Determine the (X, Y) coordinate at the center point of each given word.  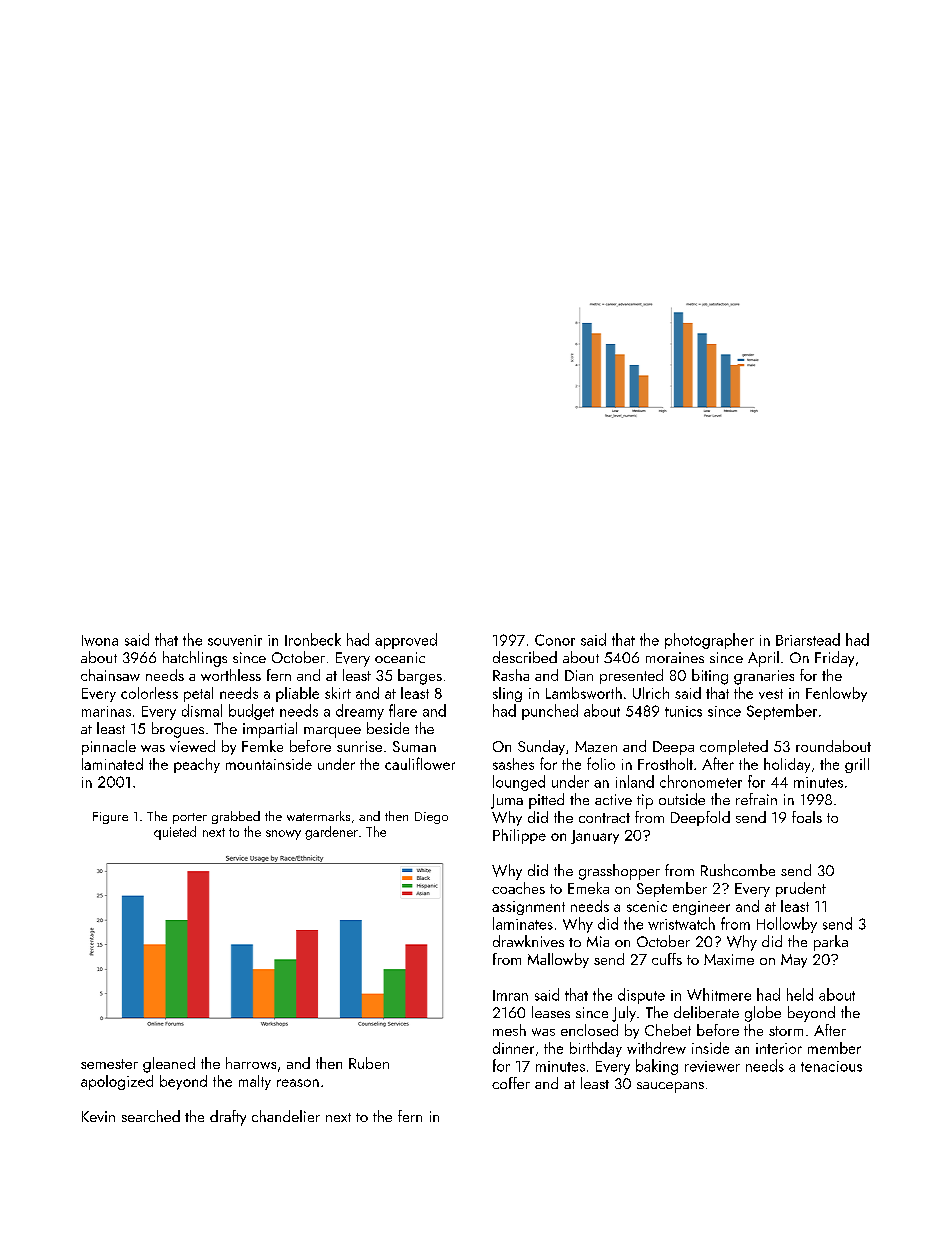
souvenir (235, 640)
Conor (555, 640)
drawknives (528, 941)
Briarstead (808, 639)
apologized (117, 1082)
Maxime (729, 959)
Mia (598, 941)
